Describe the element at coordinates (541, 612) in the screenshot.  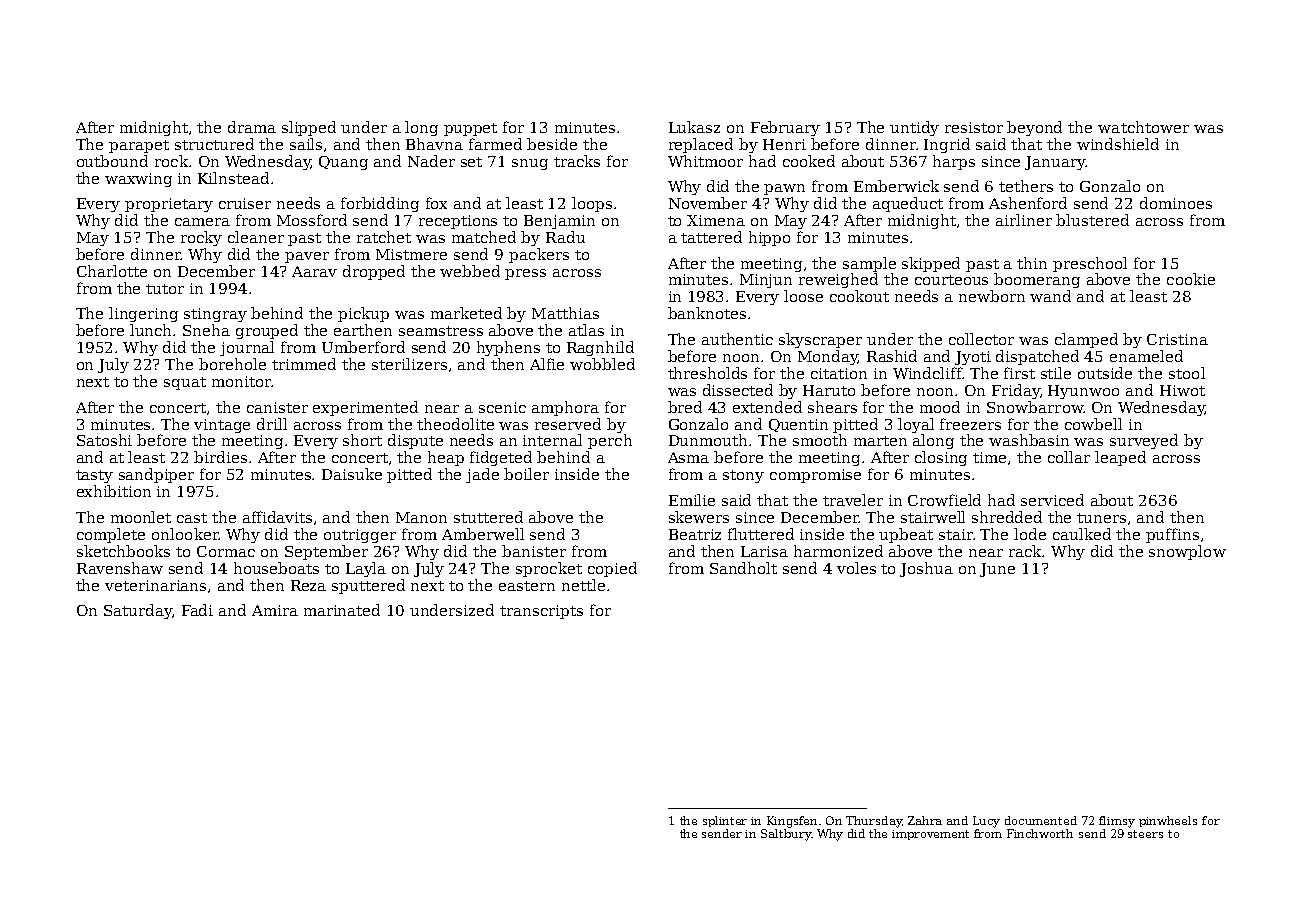
I see `transcripts` at that location.
